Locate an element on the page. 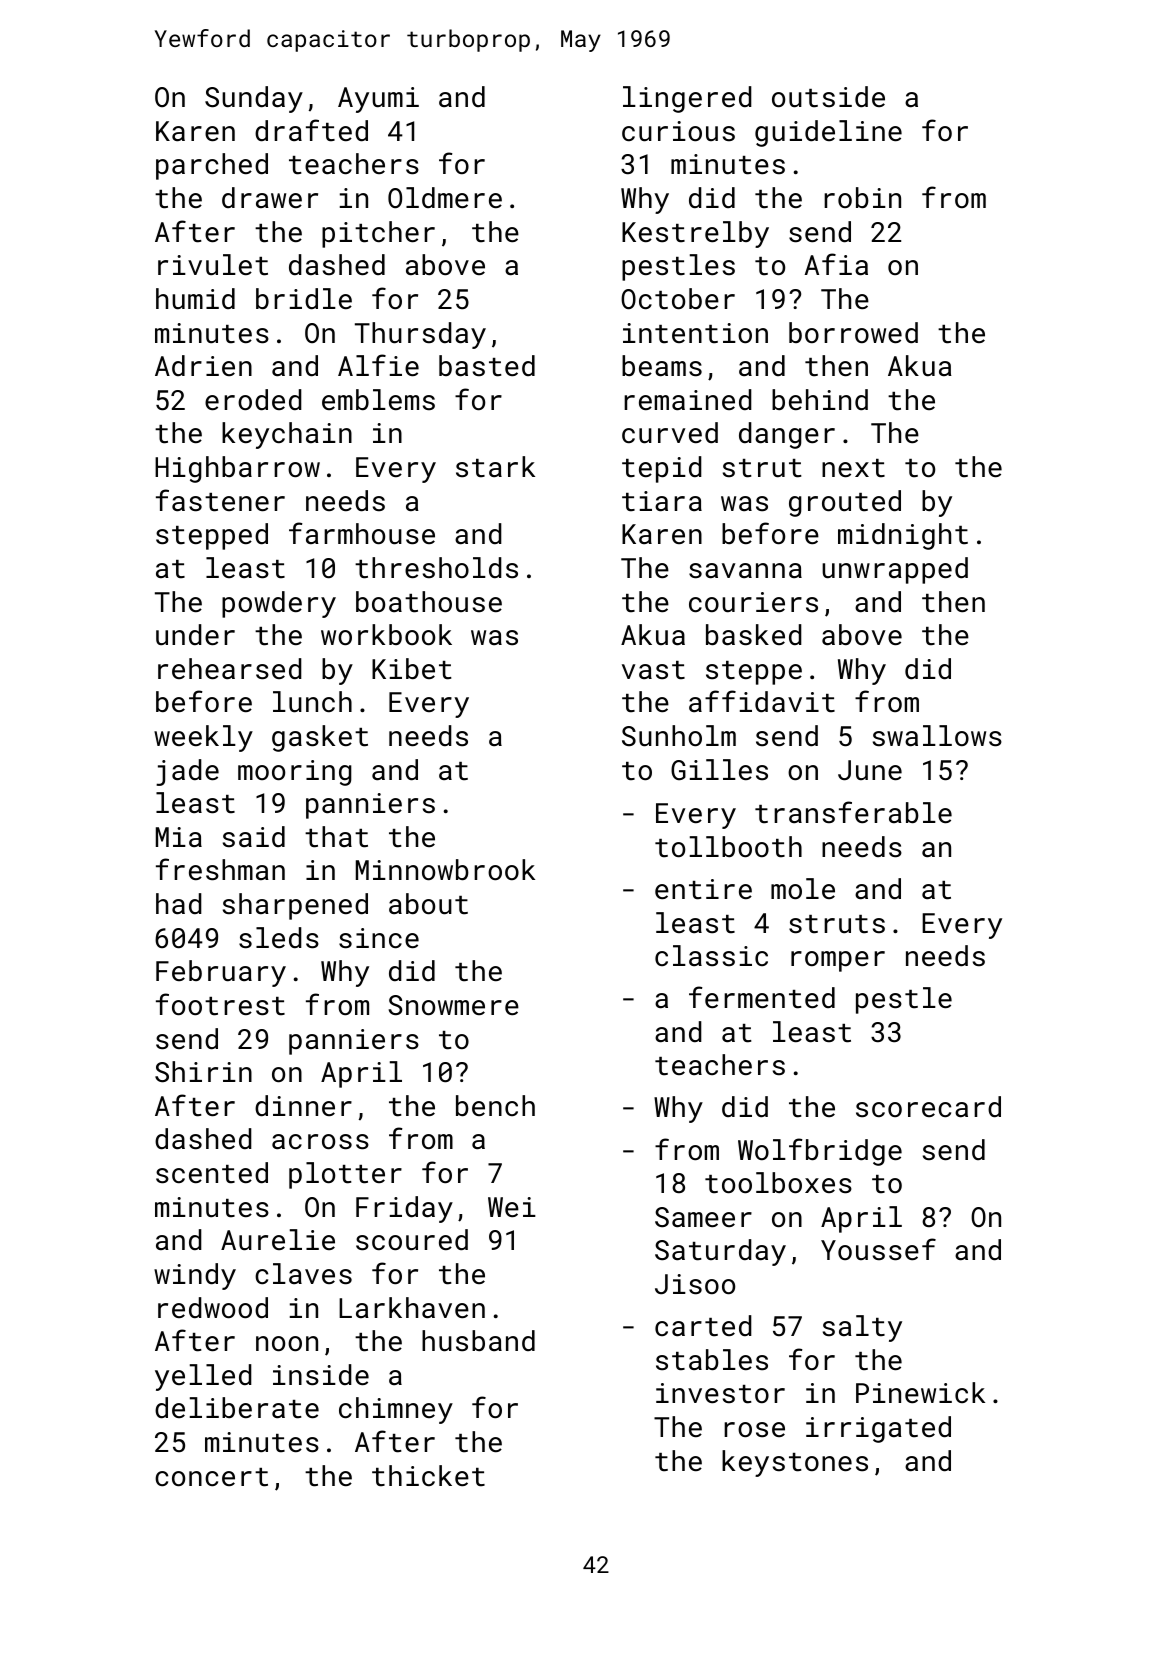 This image has height=1654, width=1165. Ayumi is located at coordinates (378, 100).
